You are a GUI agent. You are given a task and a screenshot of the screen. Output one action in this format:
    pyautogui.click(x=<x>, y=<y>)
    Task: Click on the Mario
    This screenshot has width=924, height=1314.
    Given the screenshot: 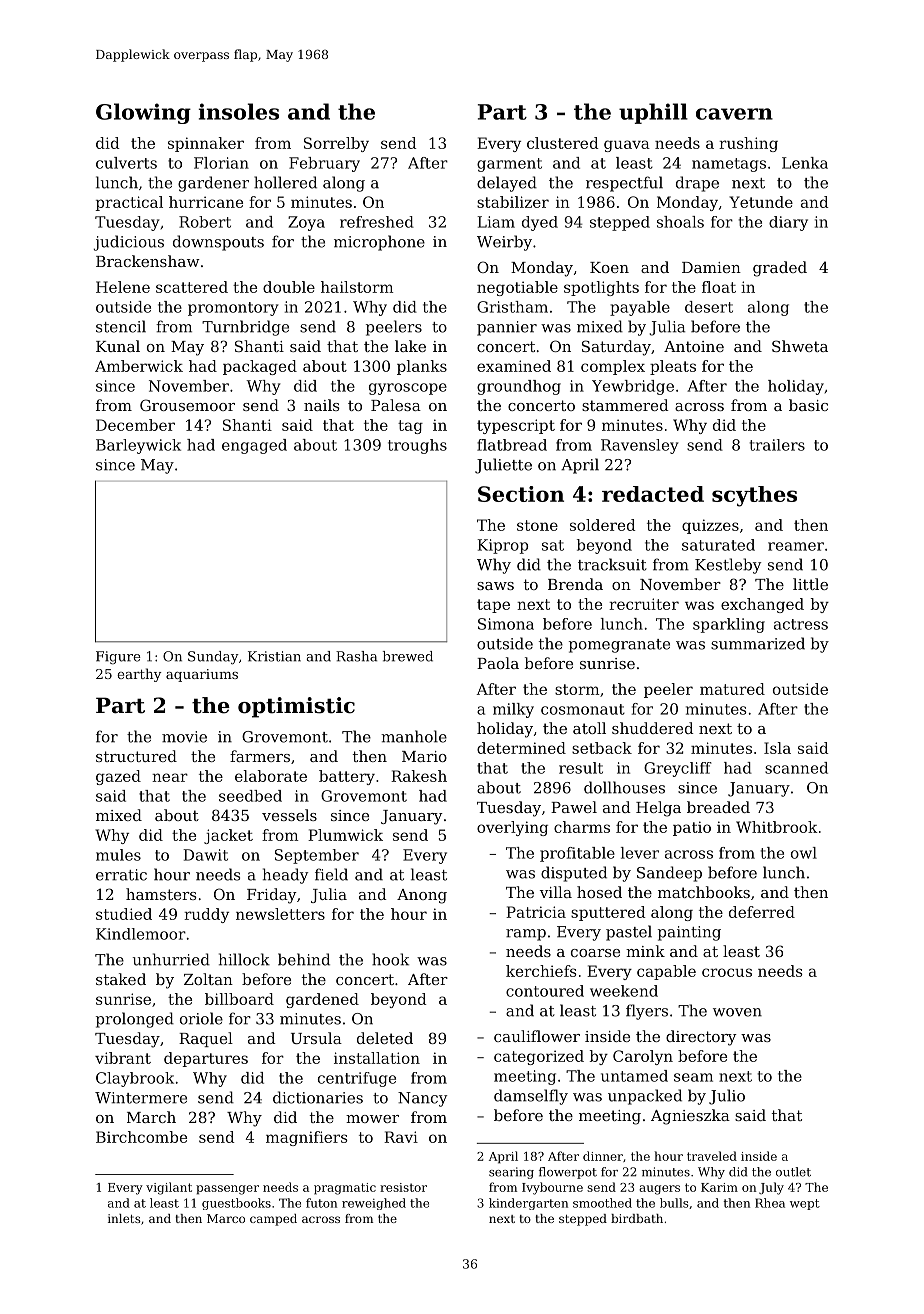 What is the action you would take?
    pyautogui.click(x=424, y=756)
